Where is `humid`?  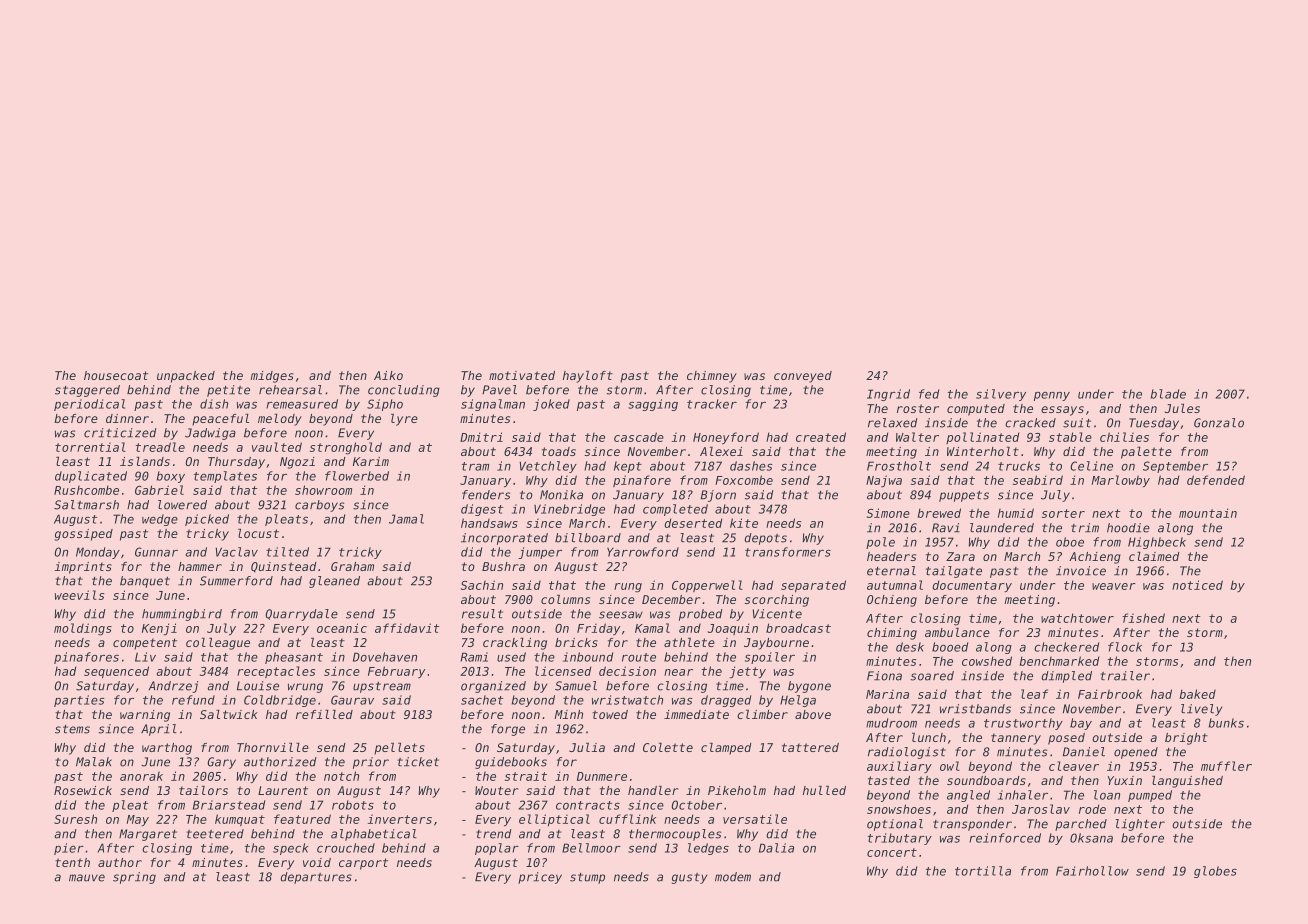 humid is located at coordinates (1016, 513).
